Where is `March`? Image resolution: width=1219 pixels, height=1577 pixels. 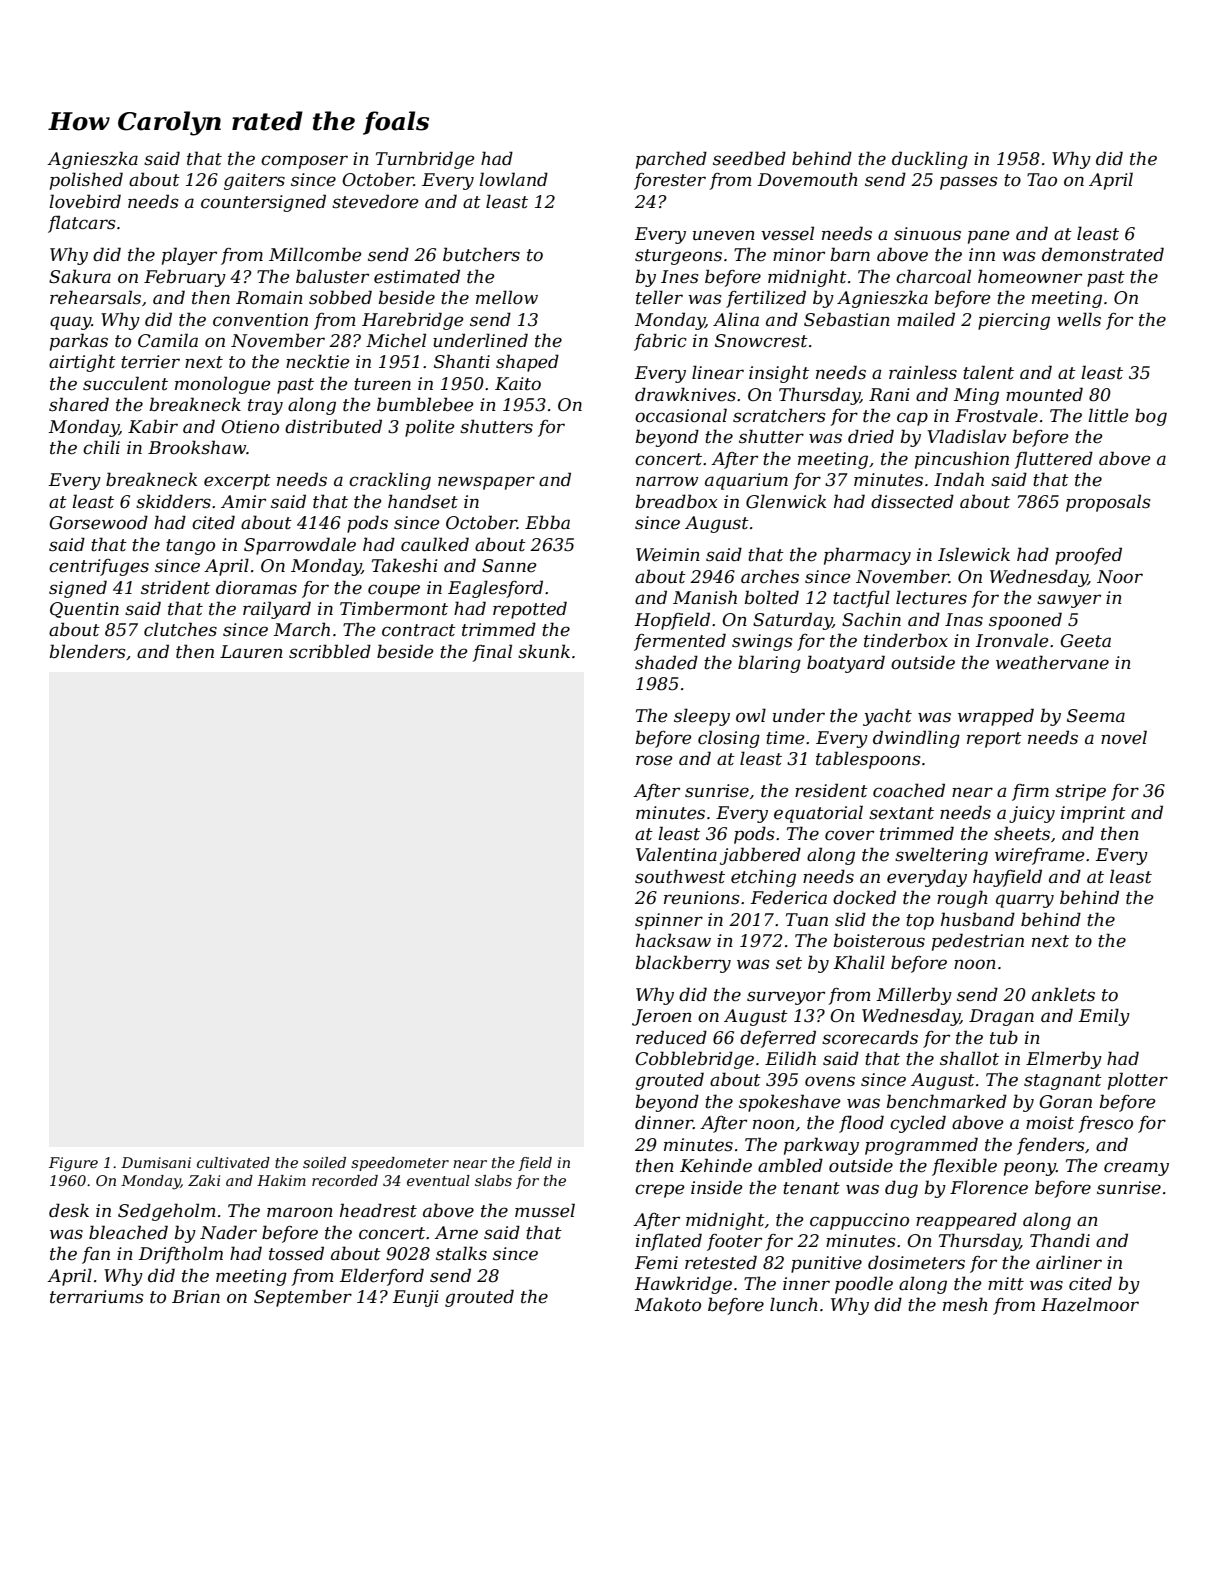 March is located at coordinates (302, 629).
